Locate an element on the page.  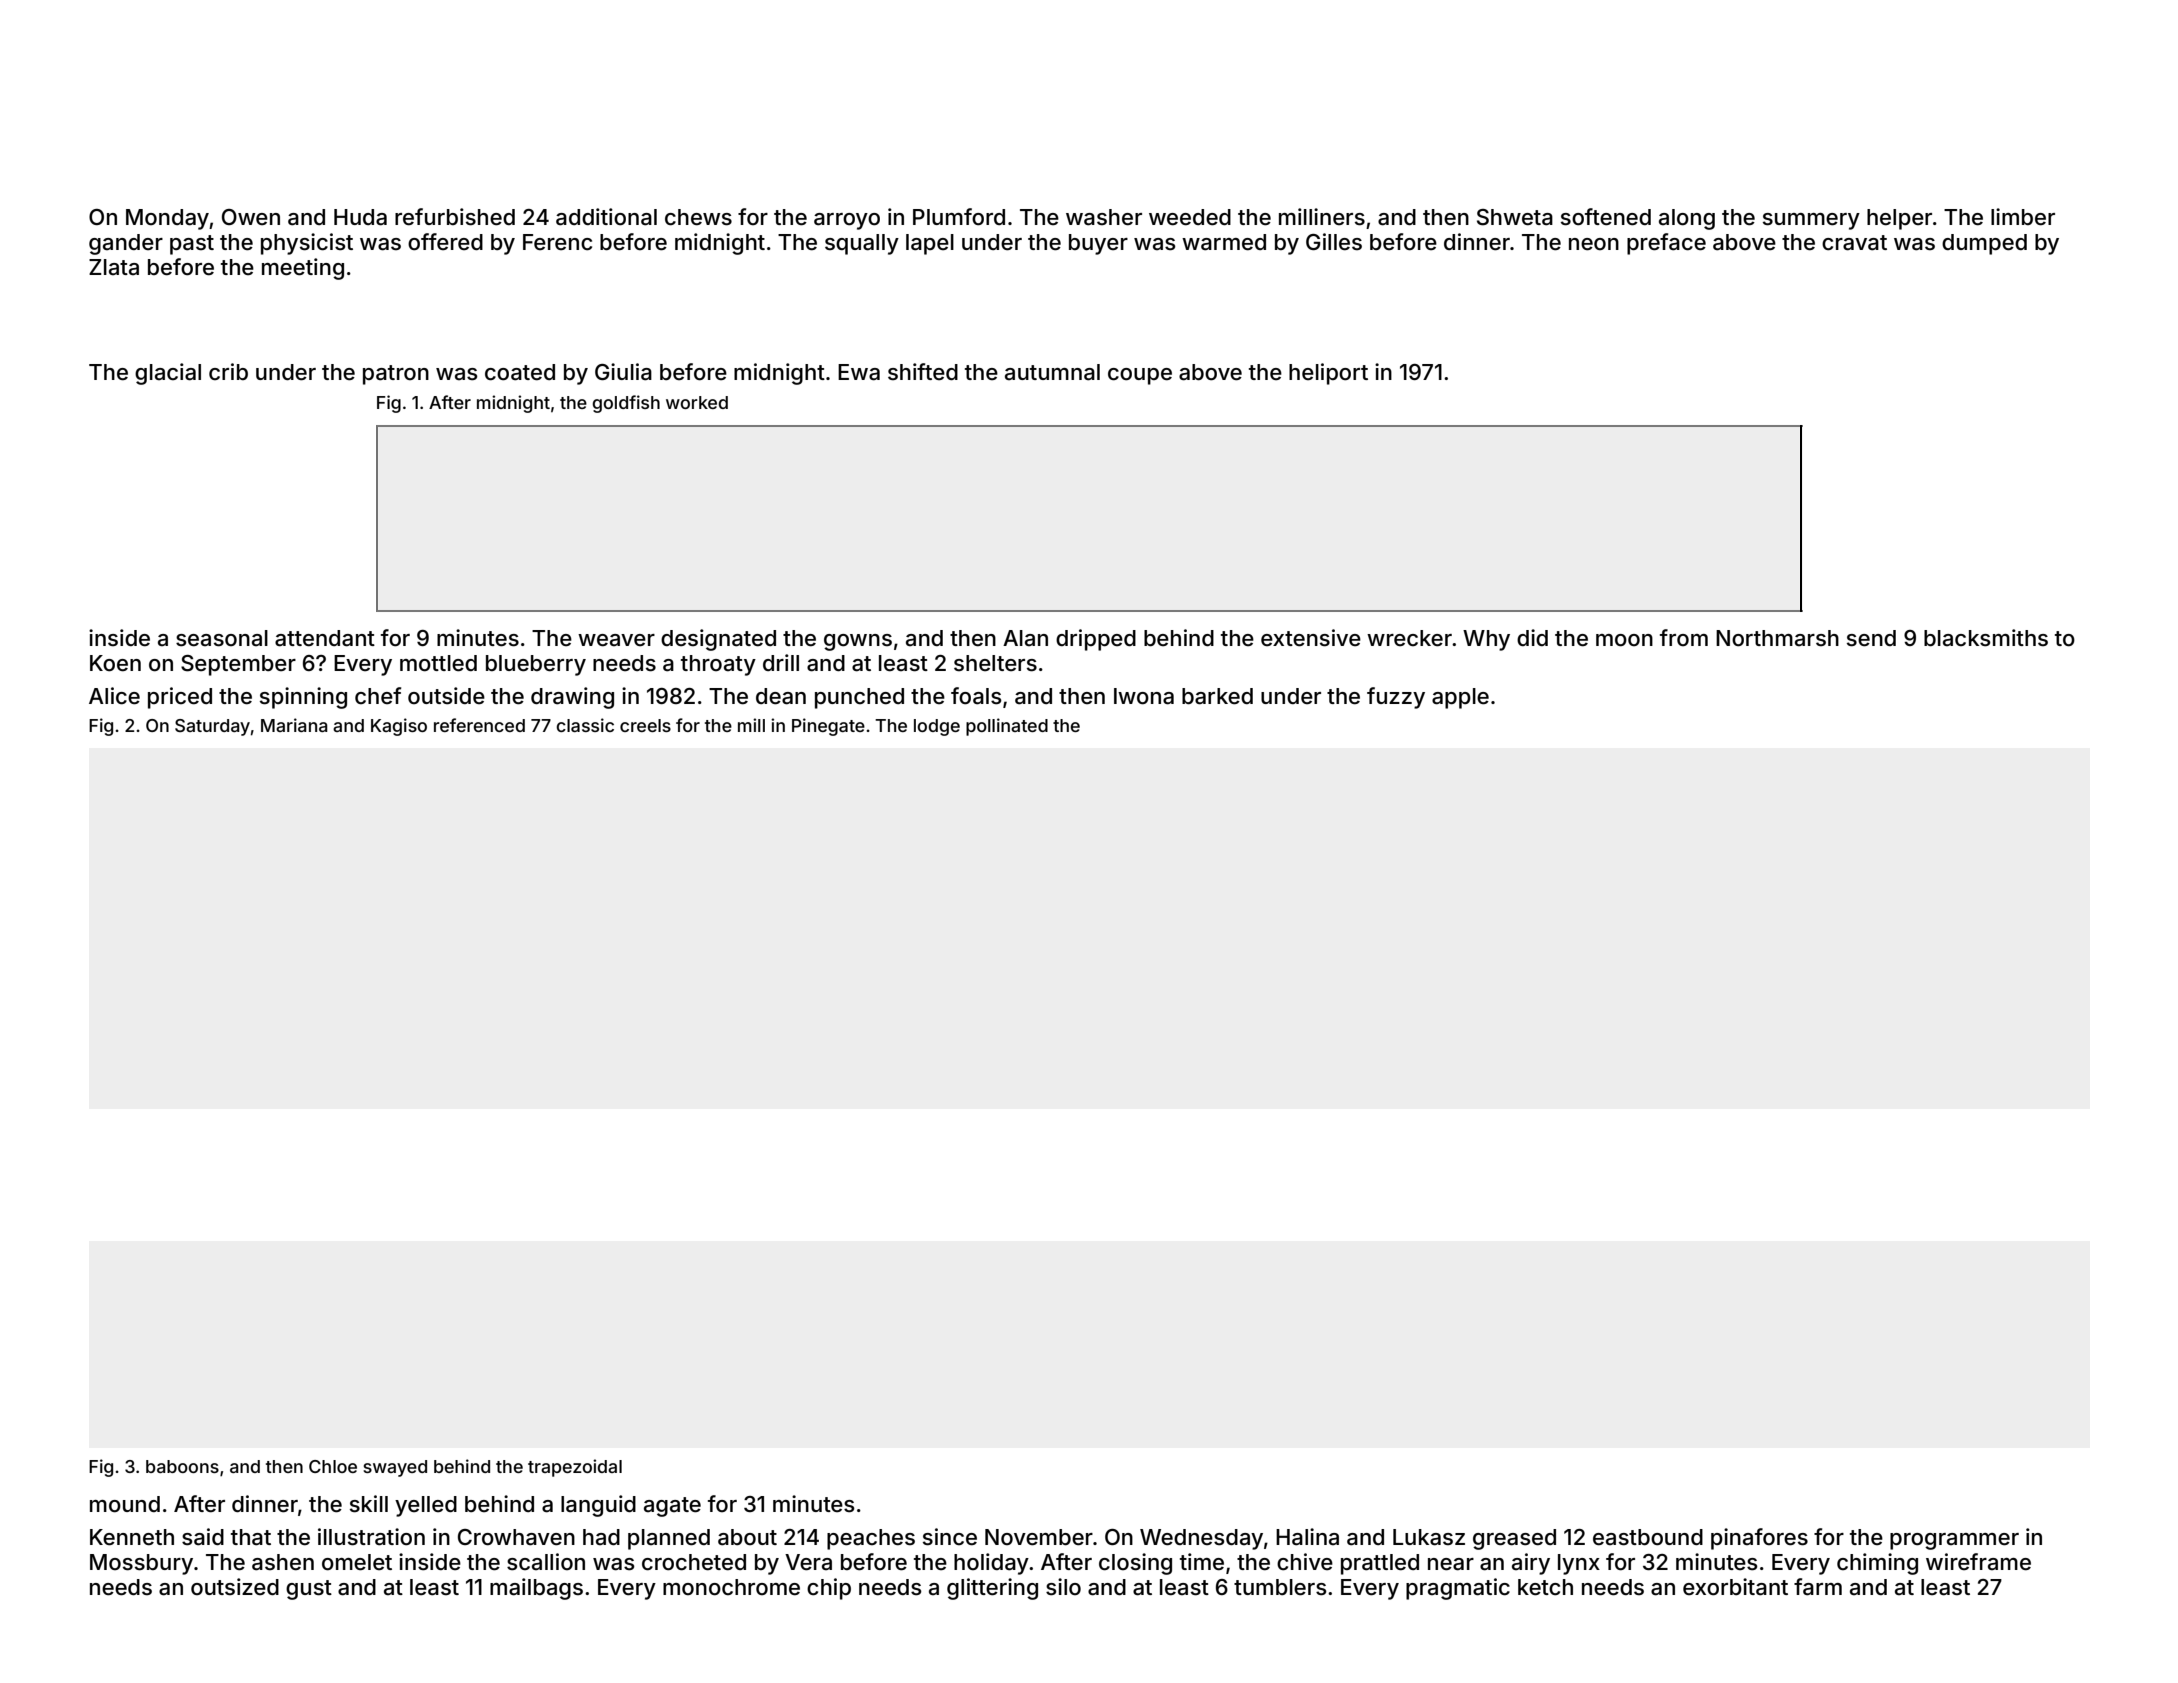
patron is located at coordinates (396, 375).
